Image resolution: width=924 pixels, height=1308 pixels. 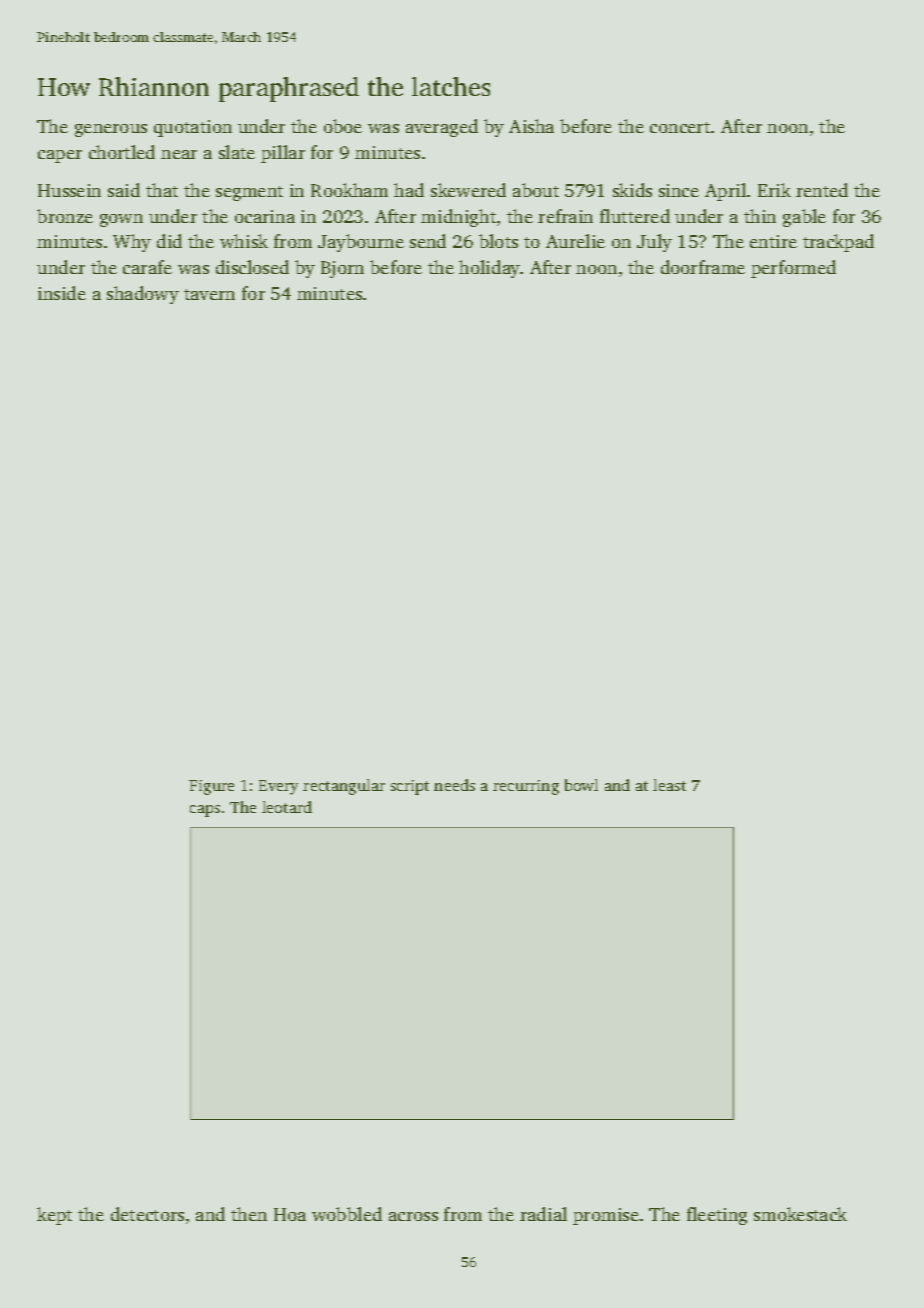 What do you see at coordinates (703, 267) in the page?
I see `doorframe` at bounding box center [703, 267].
